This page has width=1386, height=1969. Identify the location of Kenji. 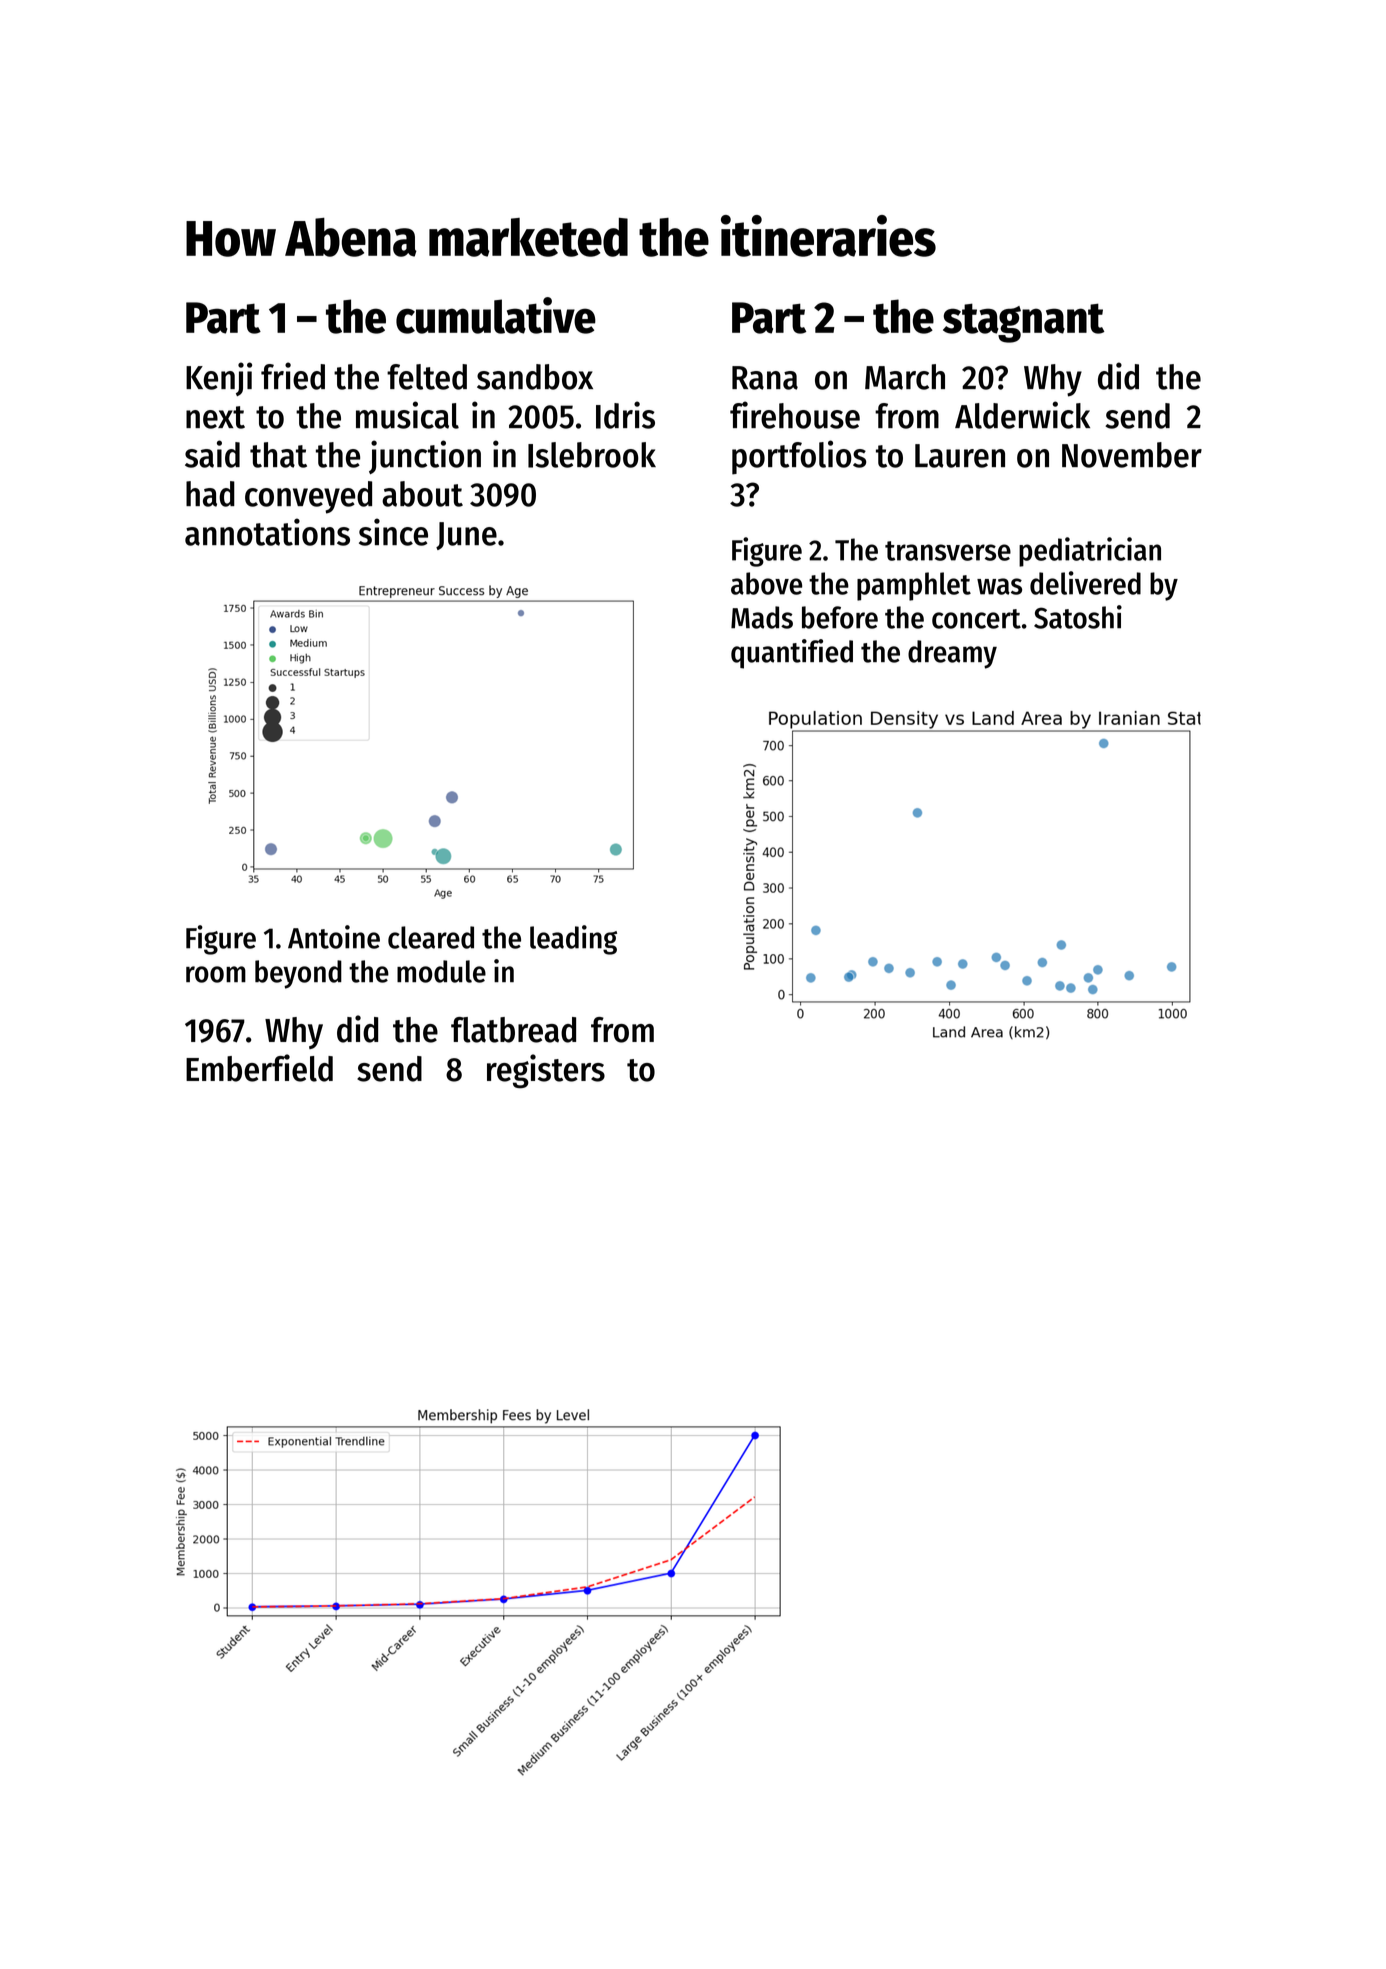
(219, 379).
